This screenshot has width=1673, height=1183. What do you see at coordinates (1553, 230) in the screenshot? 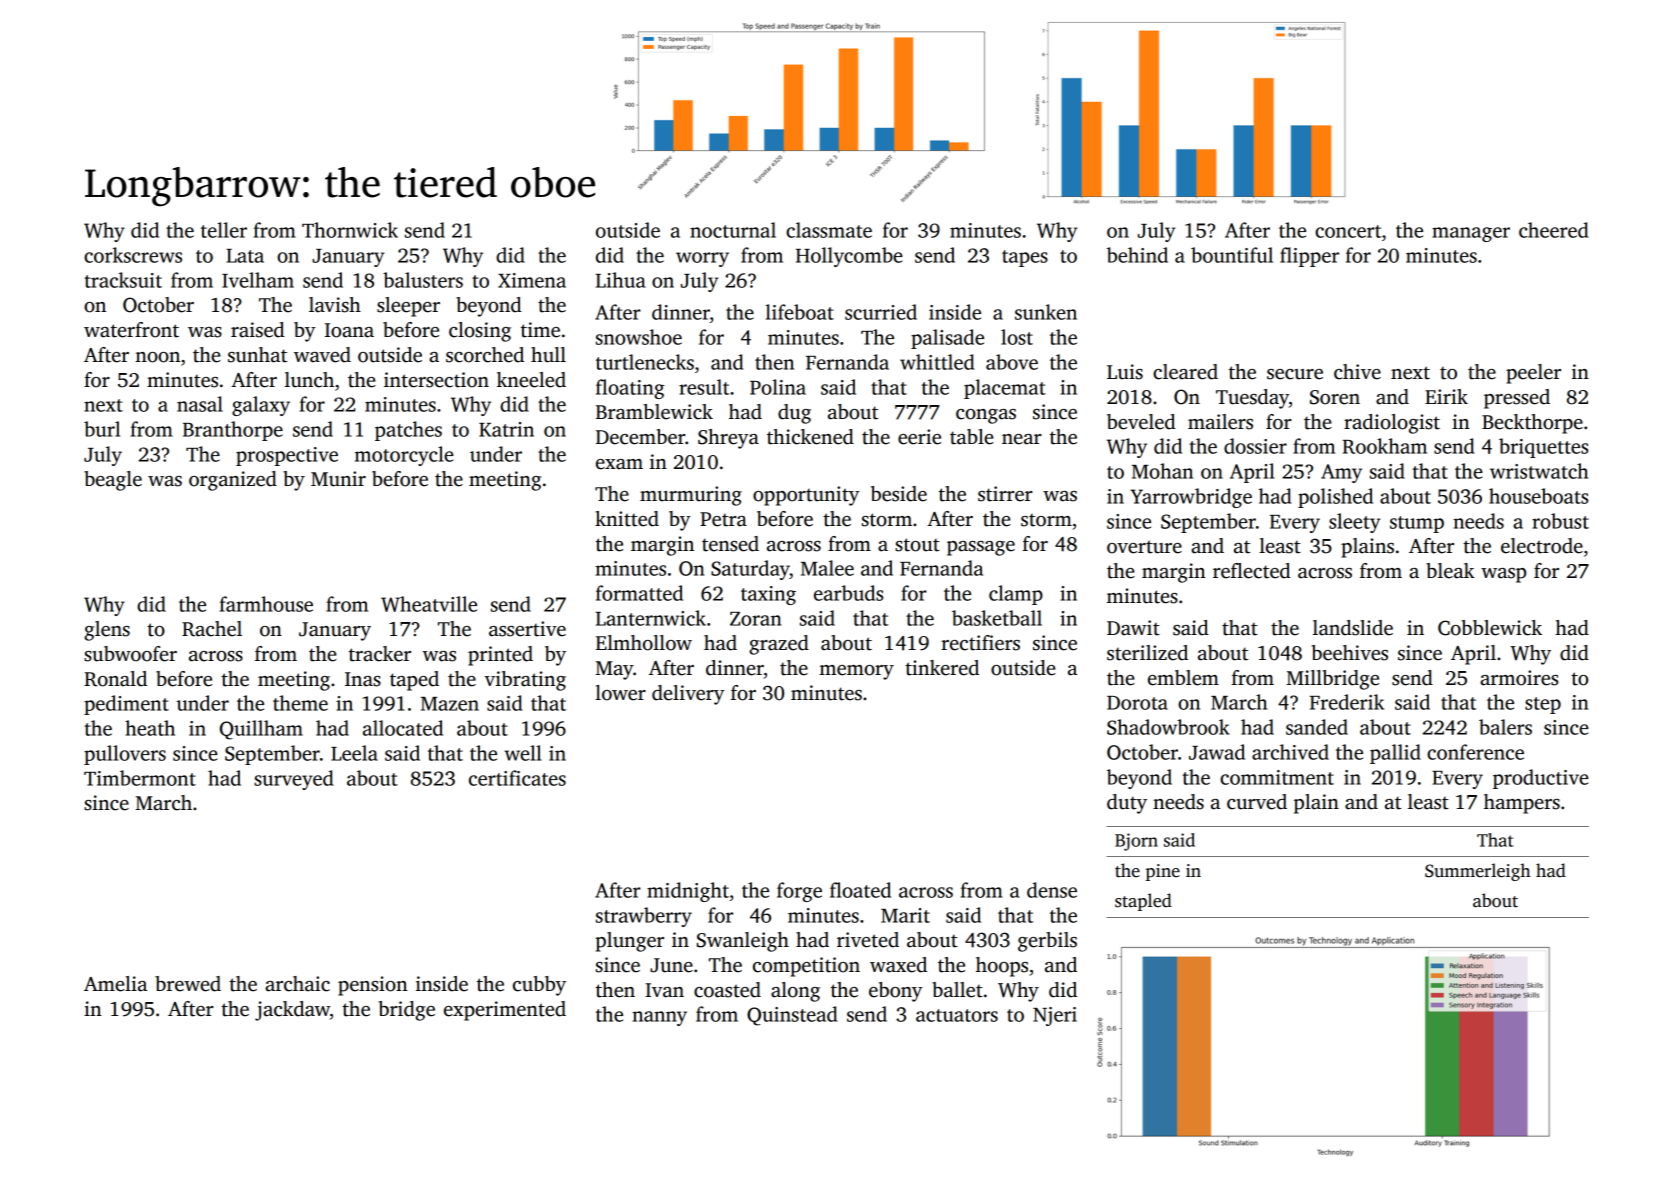
I see `cheered` at bounding box center [1553, 230].
